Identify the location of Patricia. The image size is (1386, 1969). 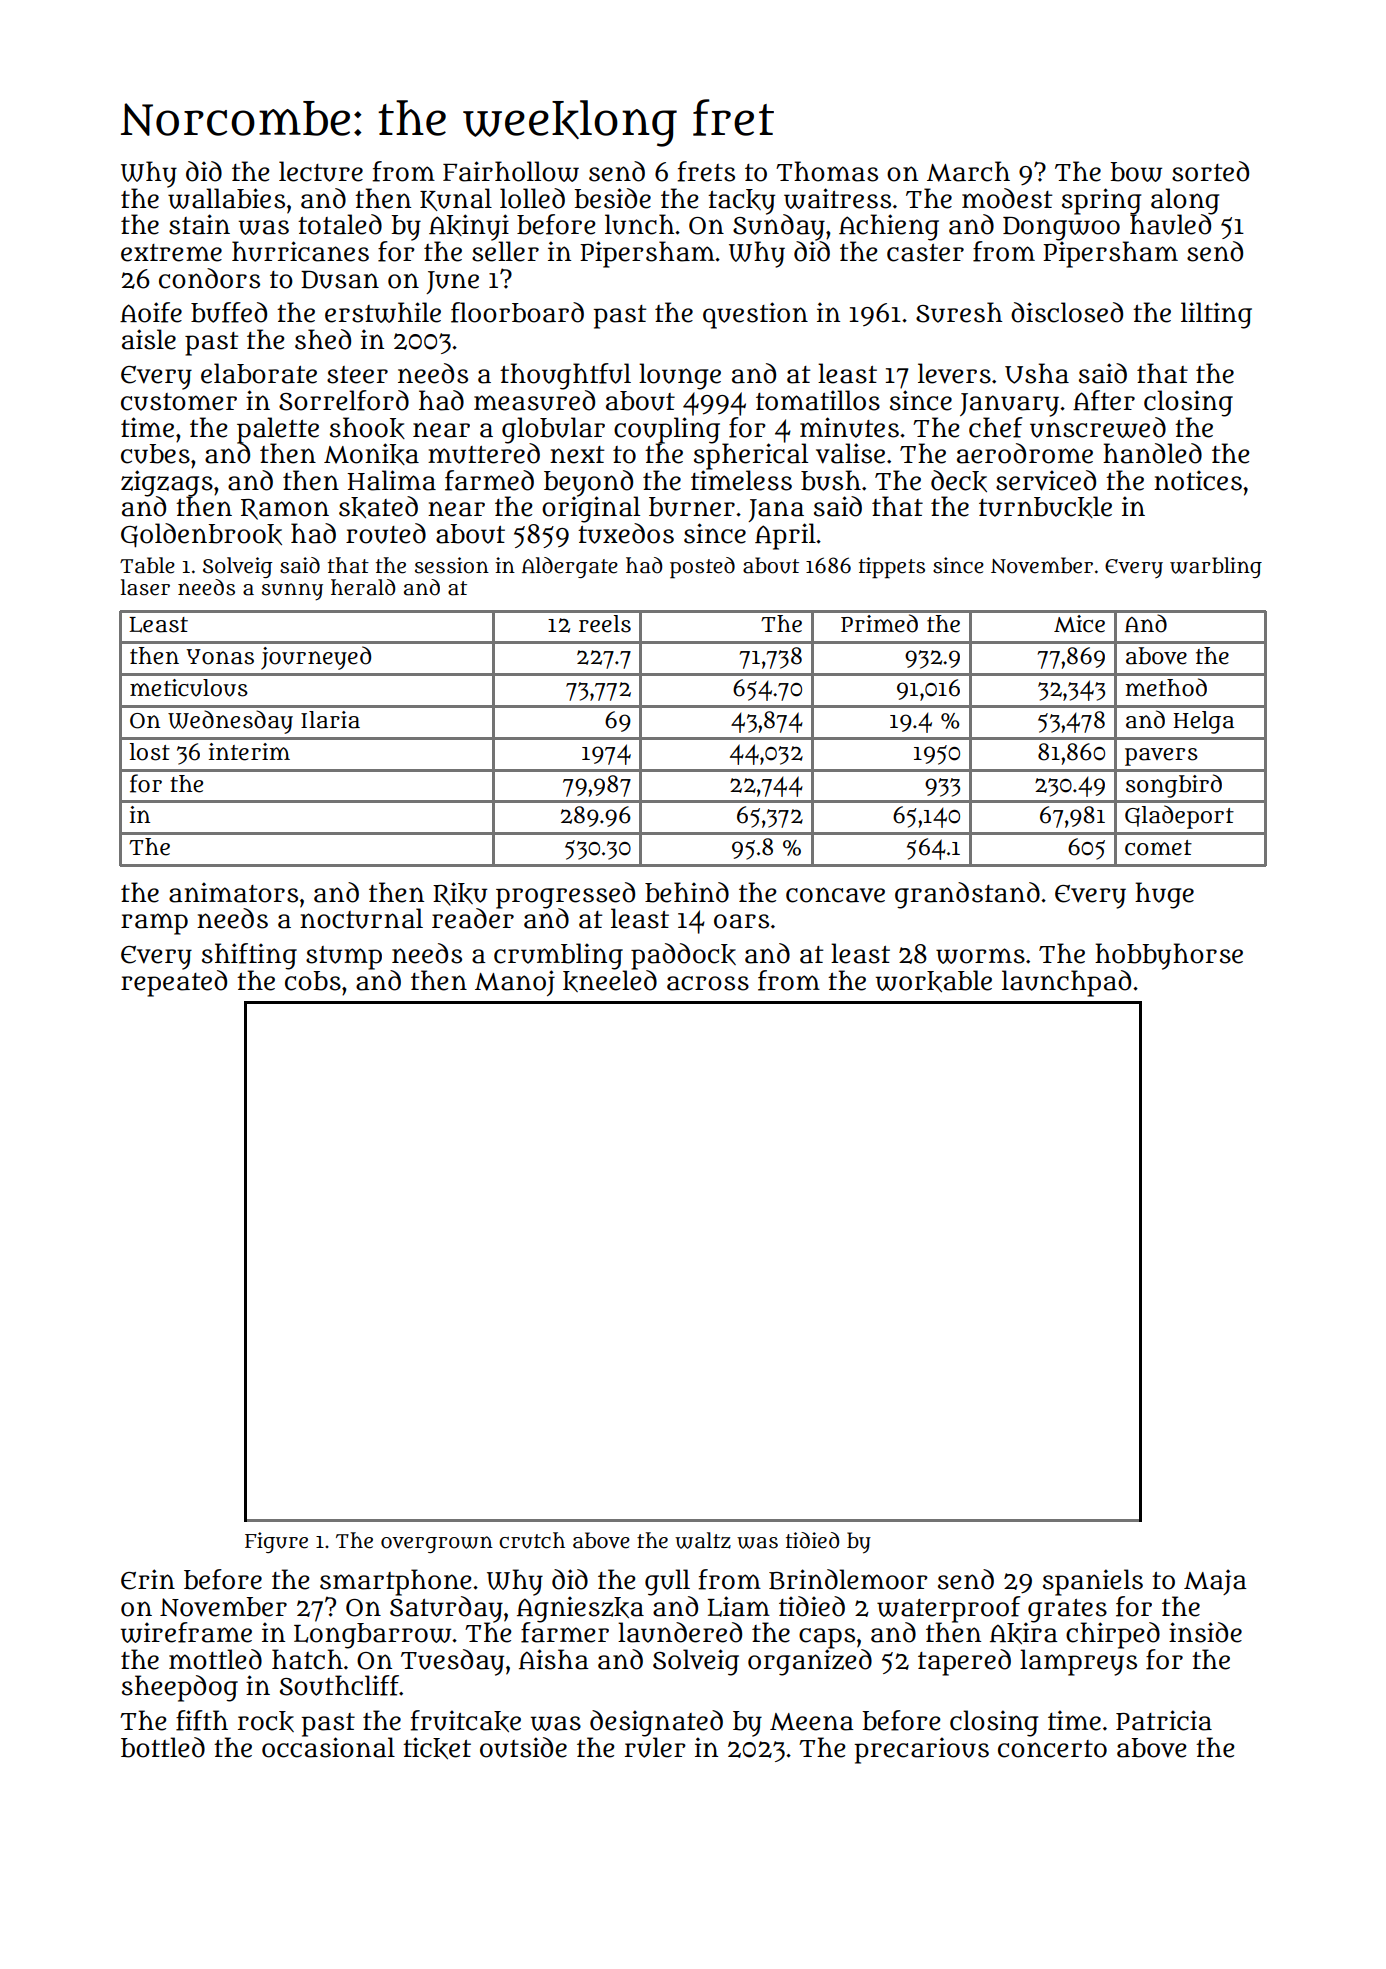
(1164, 1720).
